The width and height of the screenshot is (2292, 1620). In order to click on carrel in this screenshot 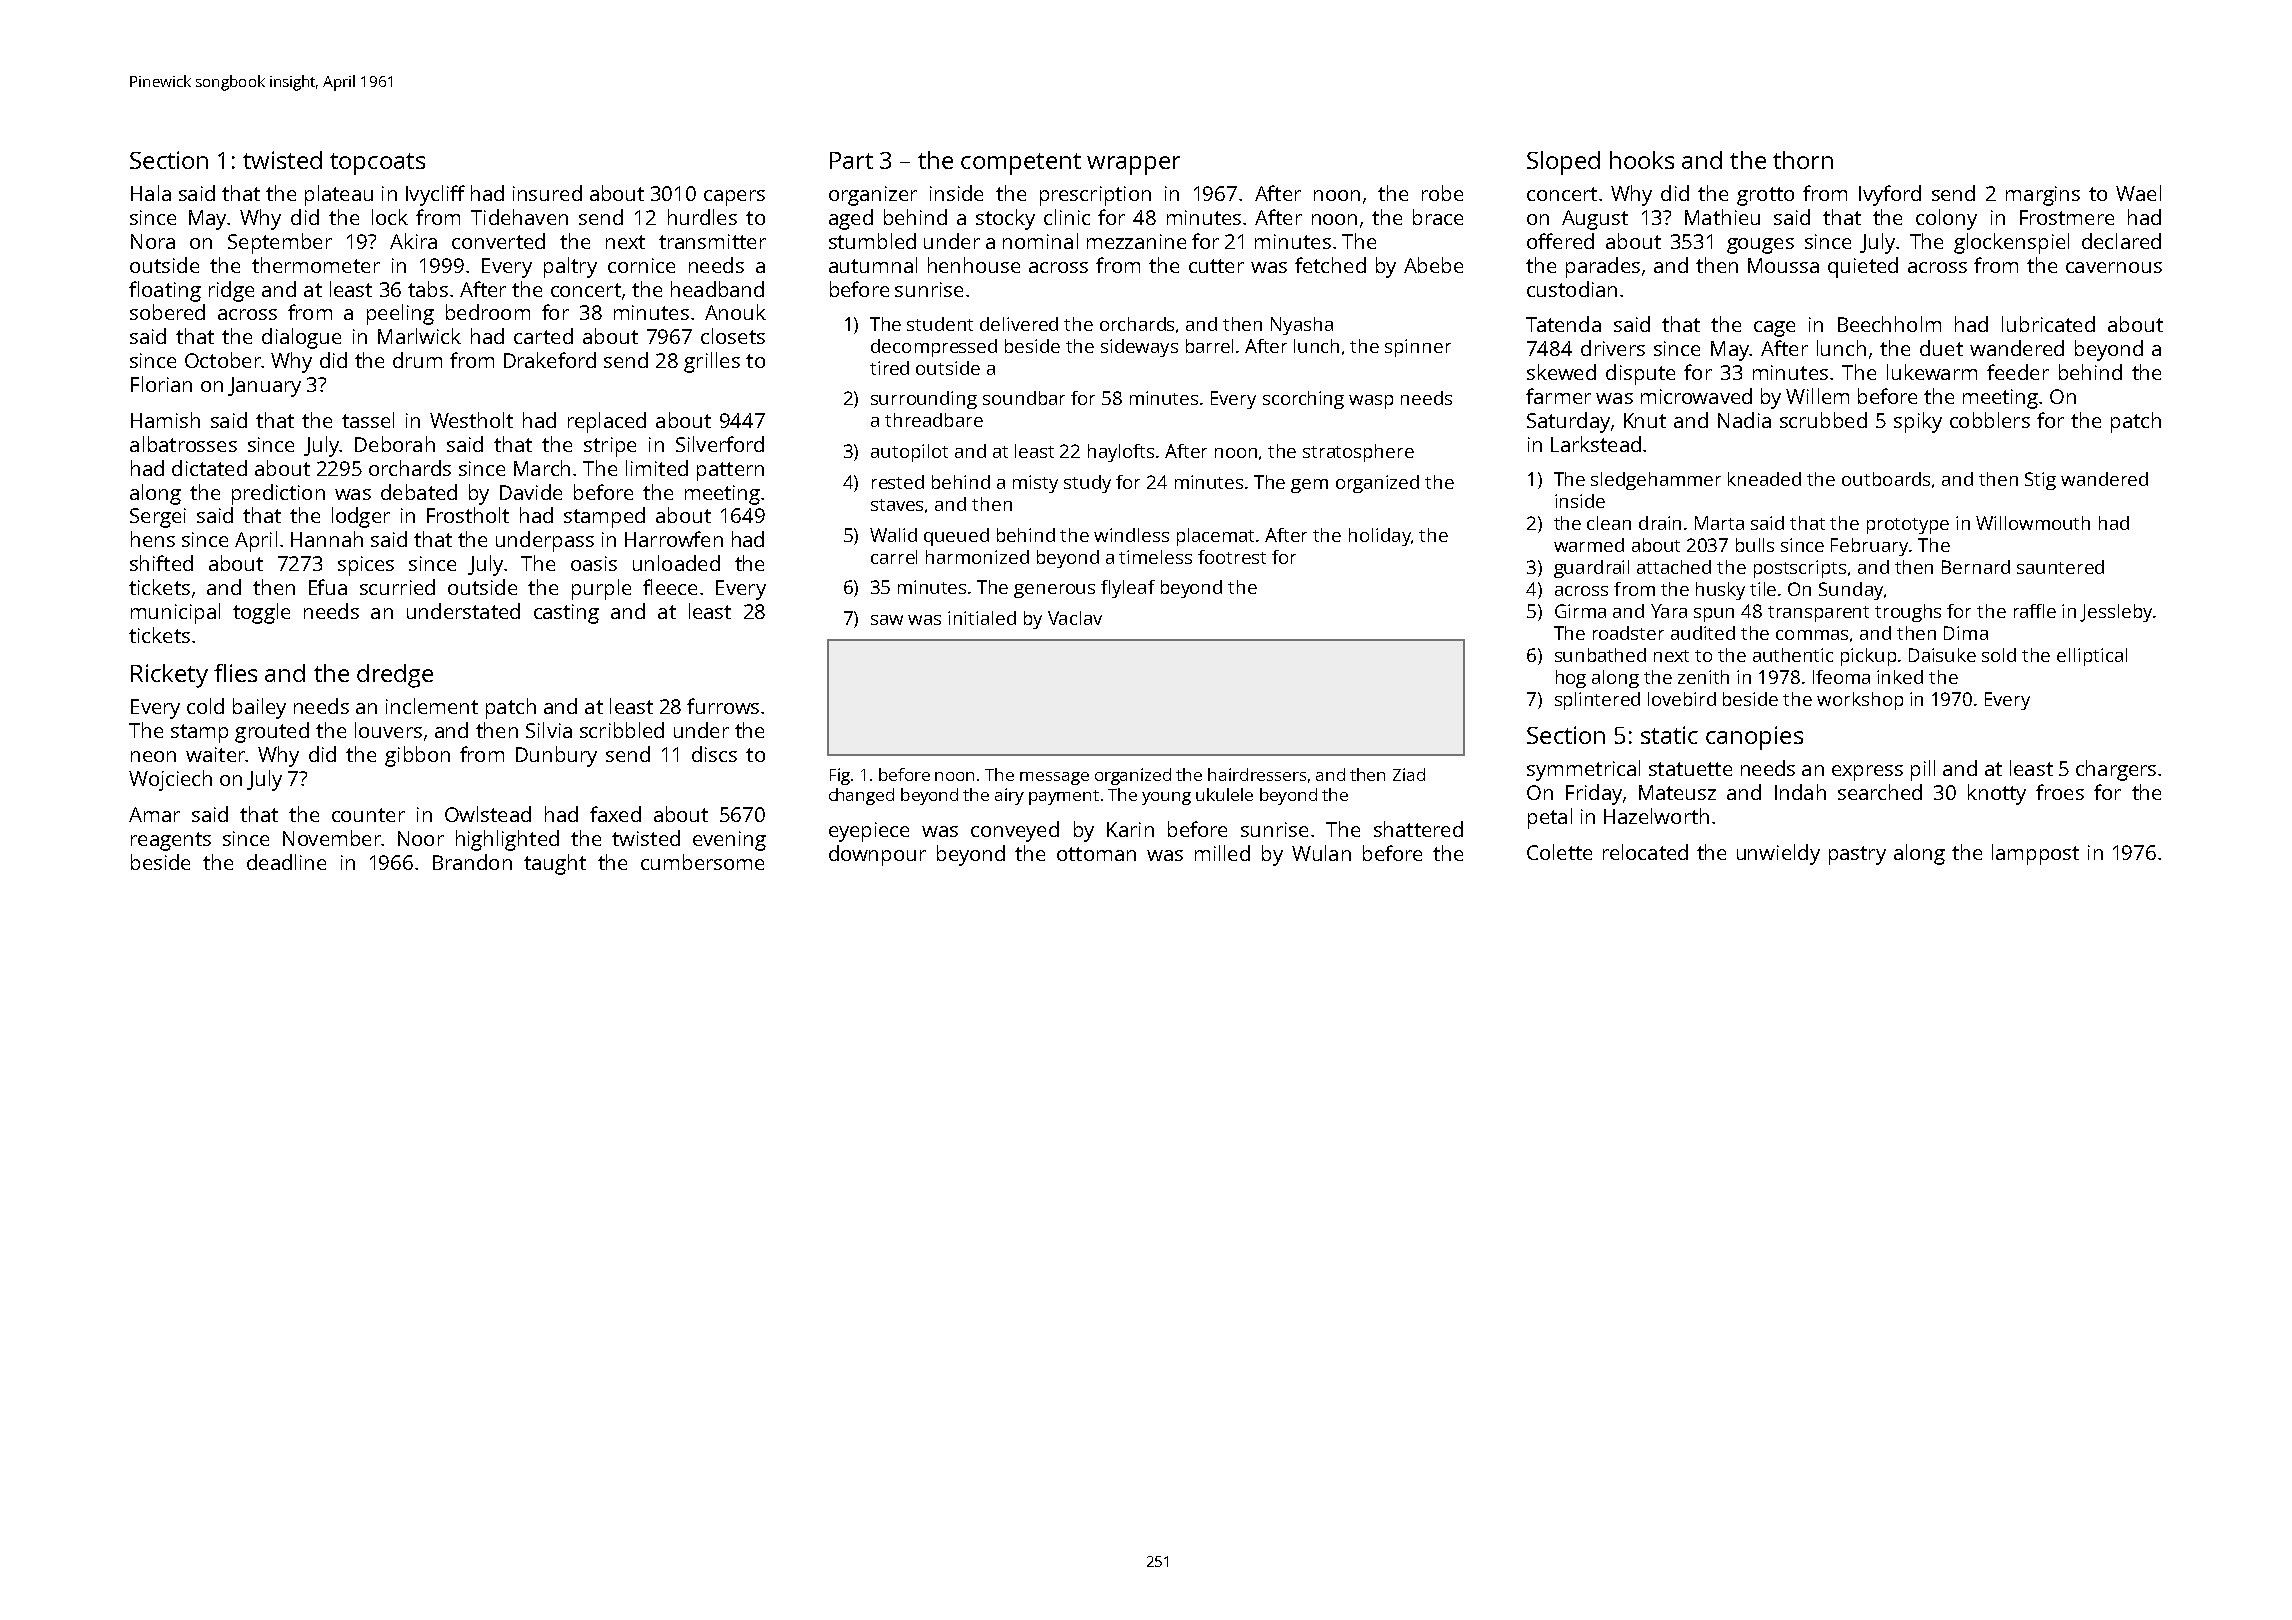, I will do `click(894, 557)`.
